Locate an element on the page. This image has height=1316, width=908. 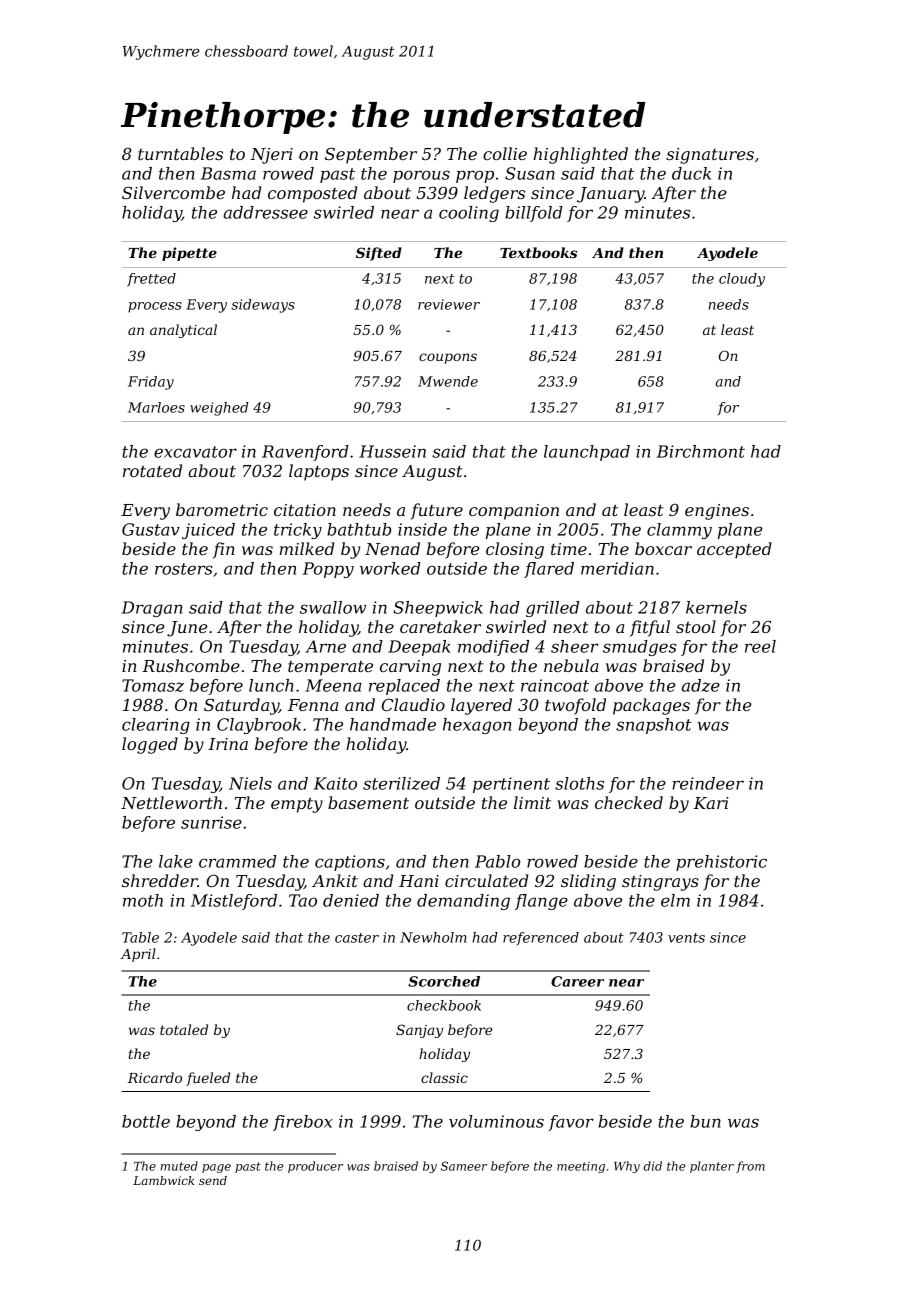
pertinent is located at coordinates (511, 785).
